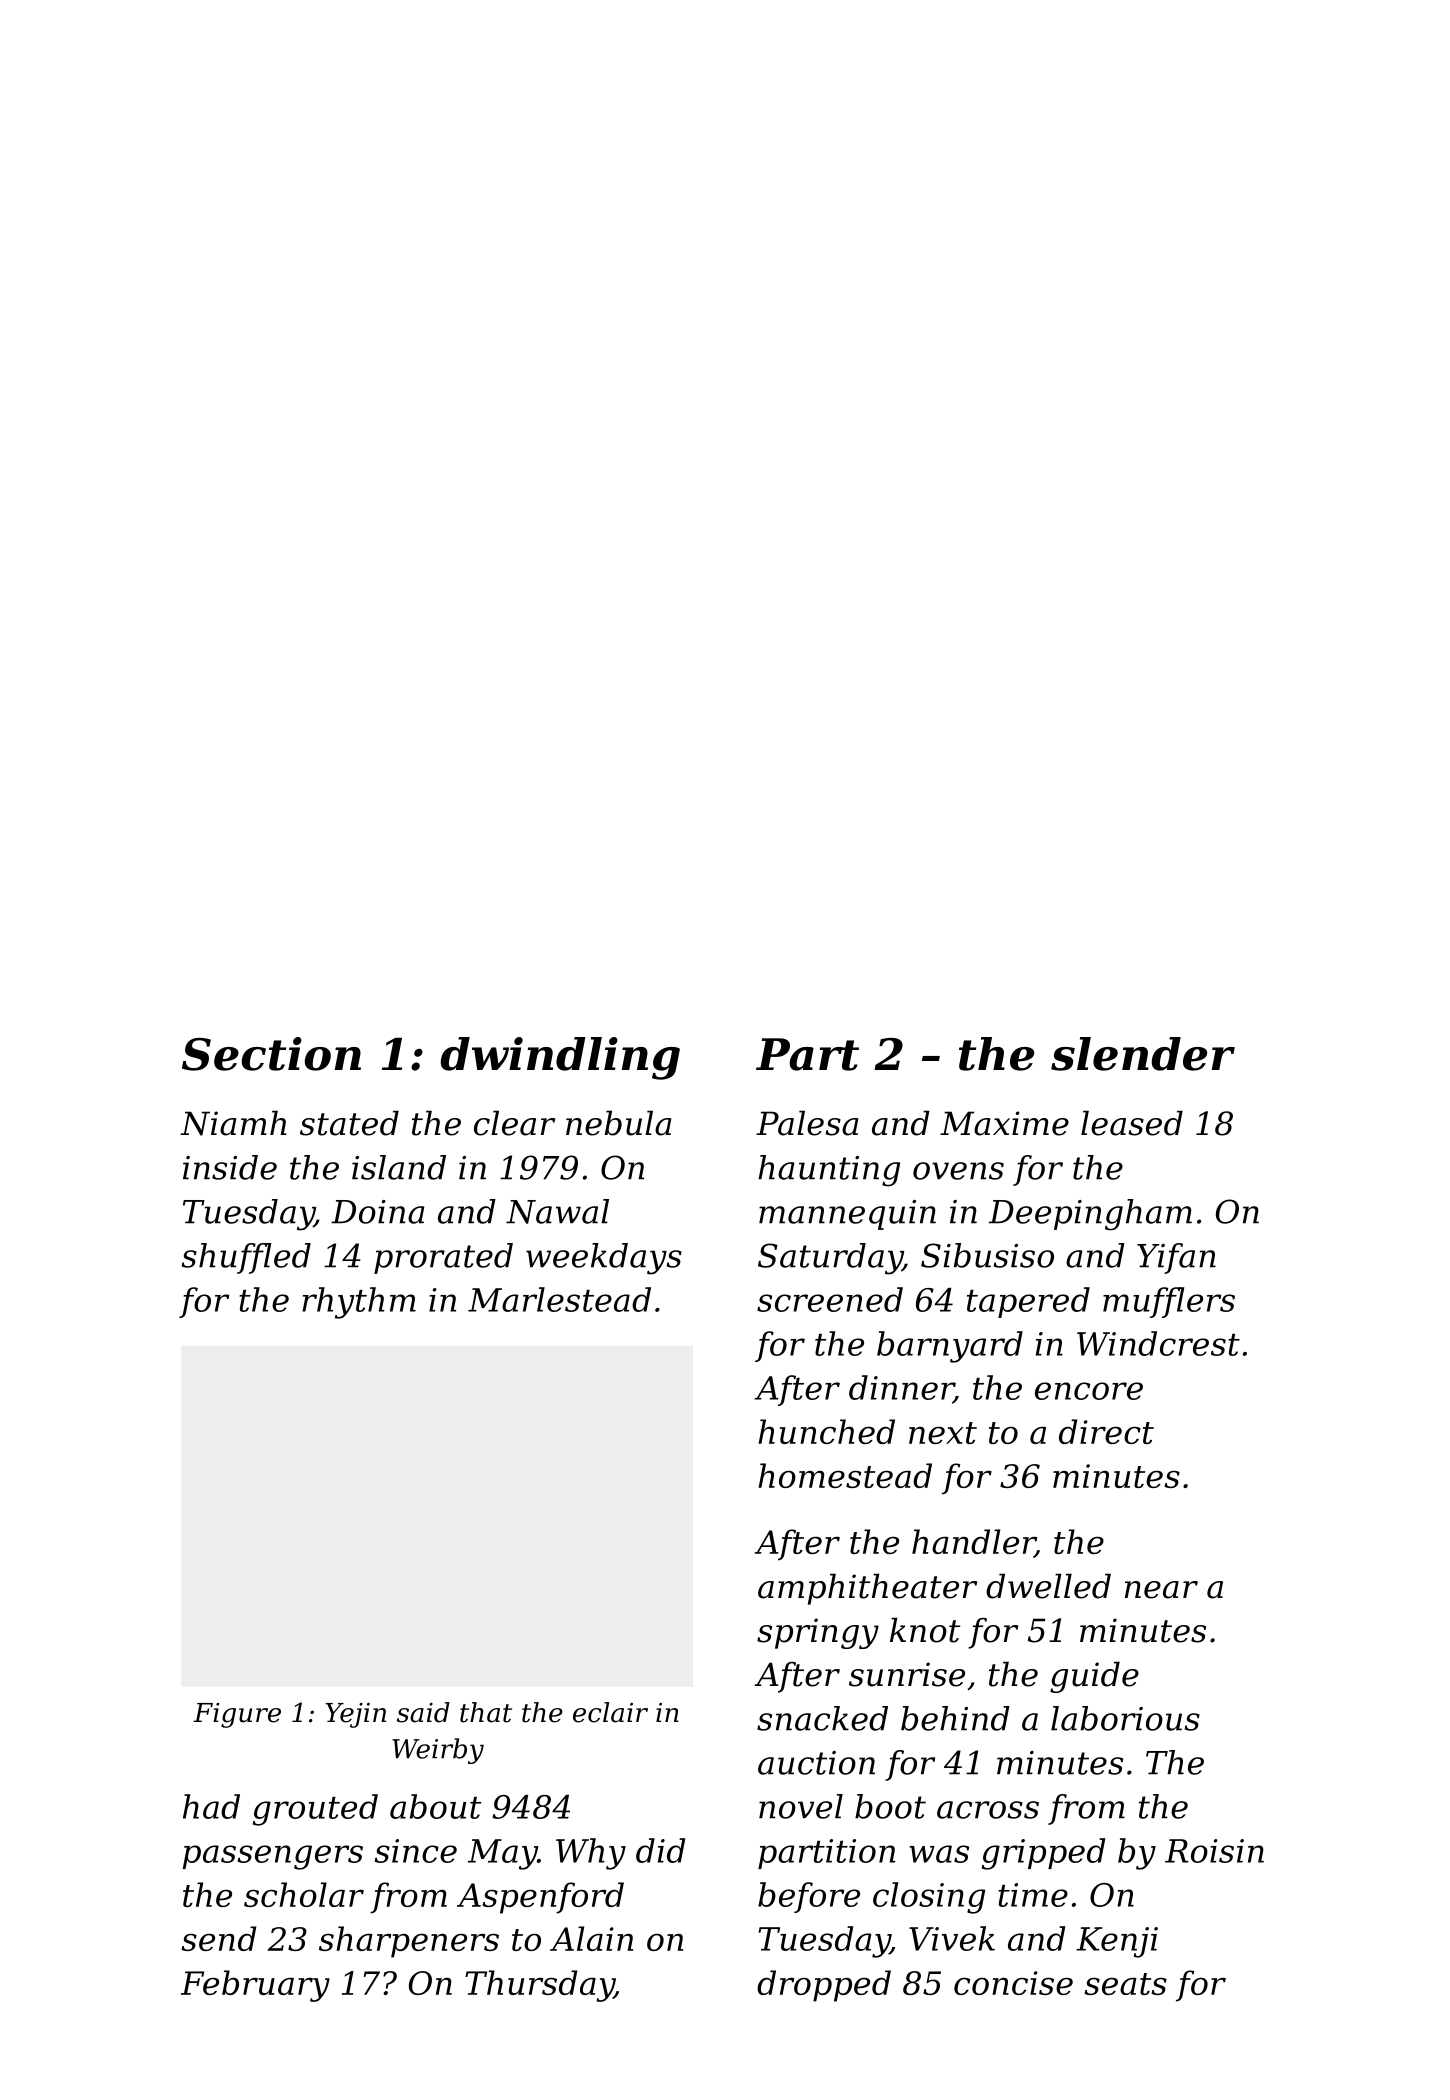 Image resolution: width=1450 pixels, height=2100 pixels. Describe the element at coordinates (355, 1715) in the image. I see `Yejin` at that location.
